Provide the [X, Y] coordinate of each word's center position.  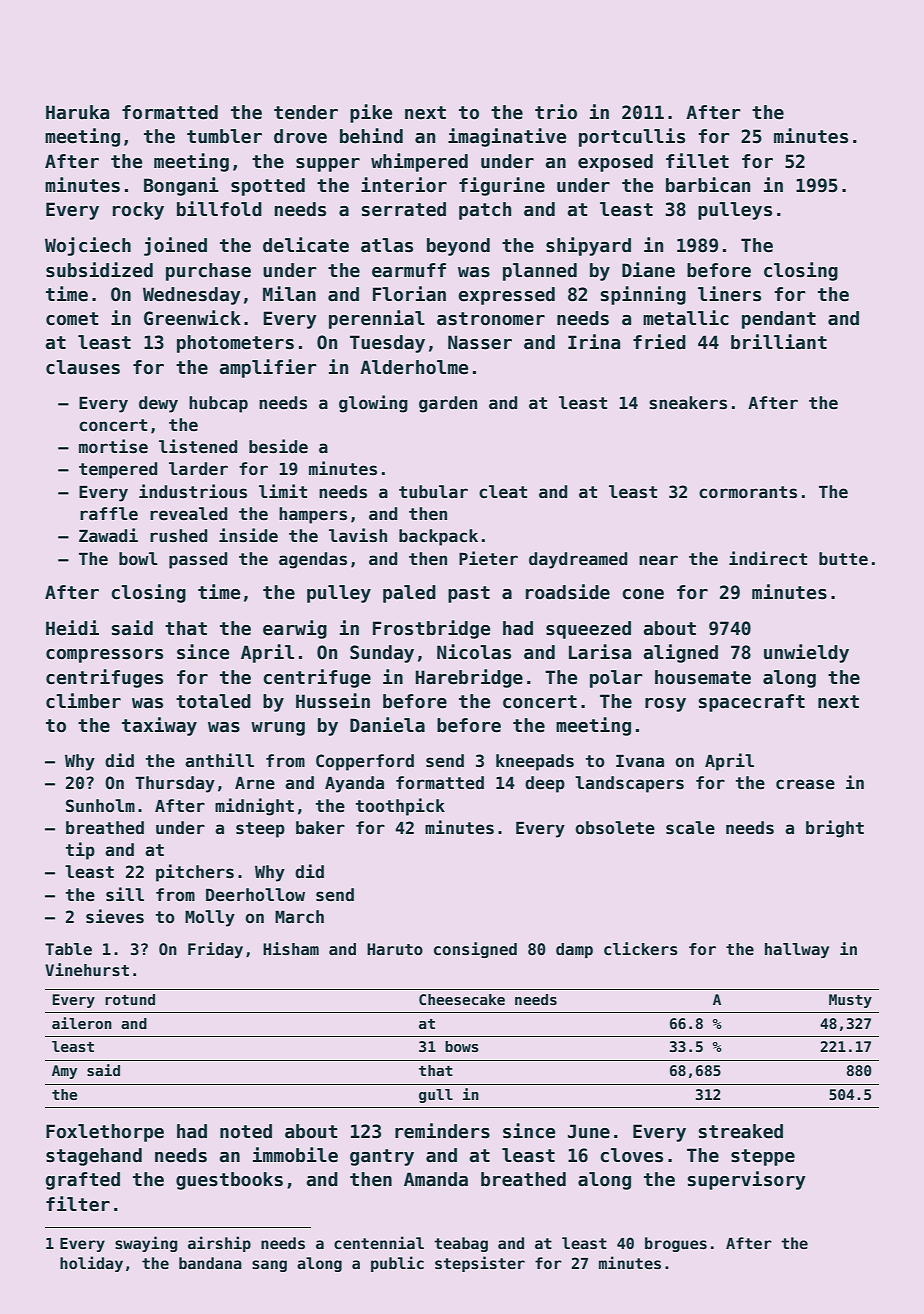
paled [409, 594]
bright [835, 829]
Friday [215, 950]
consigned [475, 950]
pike [371, 113]
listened [198, 446]
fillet [697, 161]
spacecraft [752, 703]
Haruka [77, 112]
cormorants [748, 492]
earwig [295, 629]
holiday [91, 1264]
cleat [503, 492]
